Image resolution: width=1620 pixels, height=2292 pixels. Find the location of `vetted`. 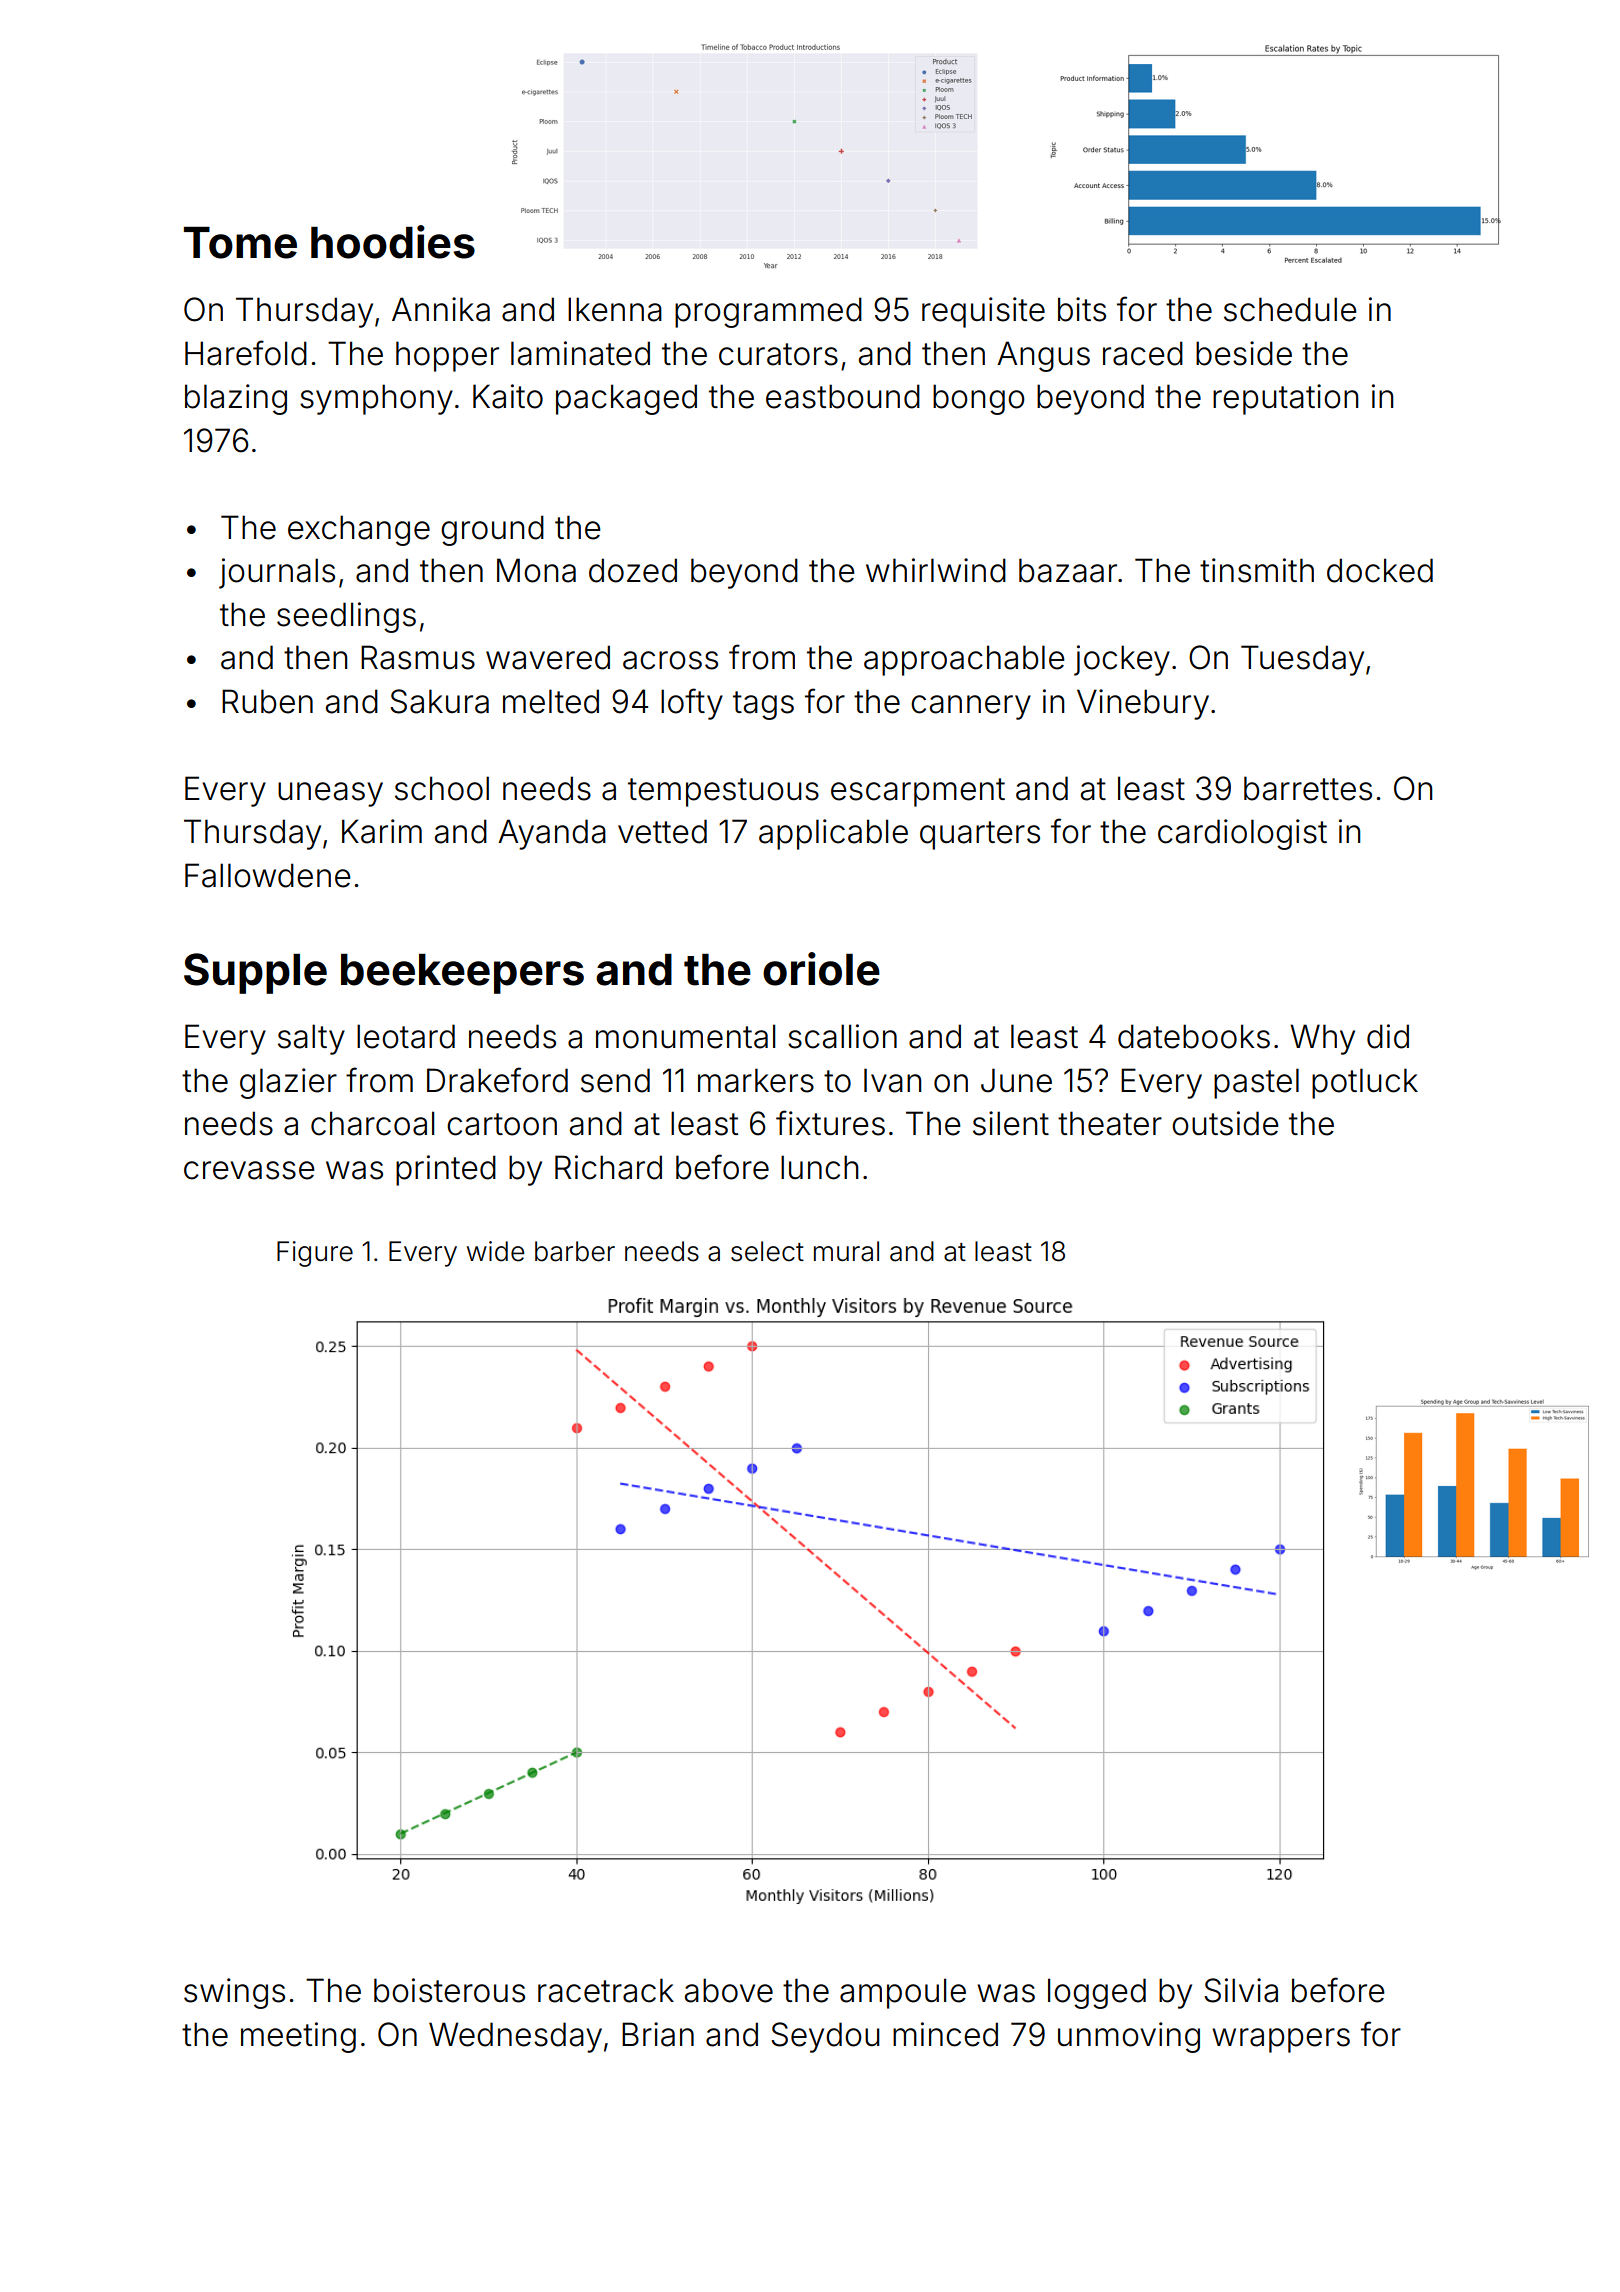

vetted is located at coordinates (662, 831).
